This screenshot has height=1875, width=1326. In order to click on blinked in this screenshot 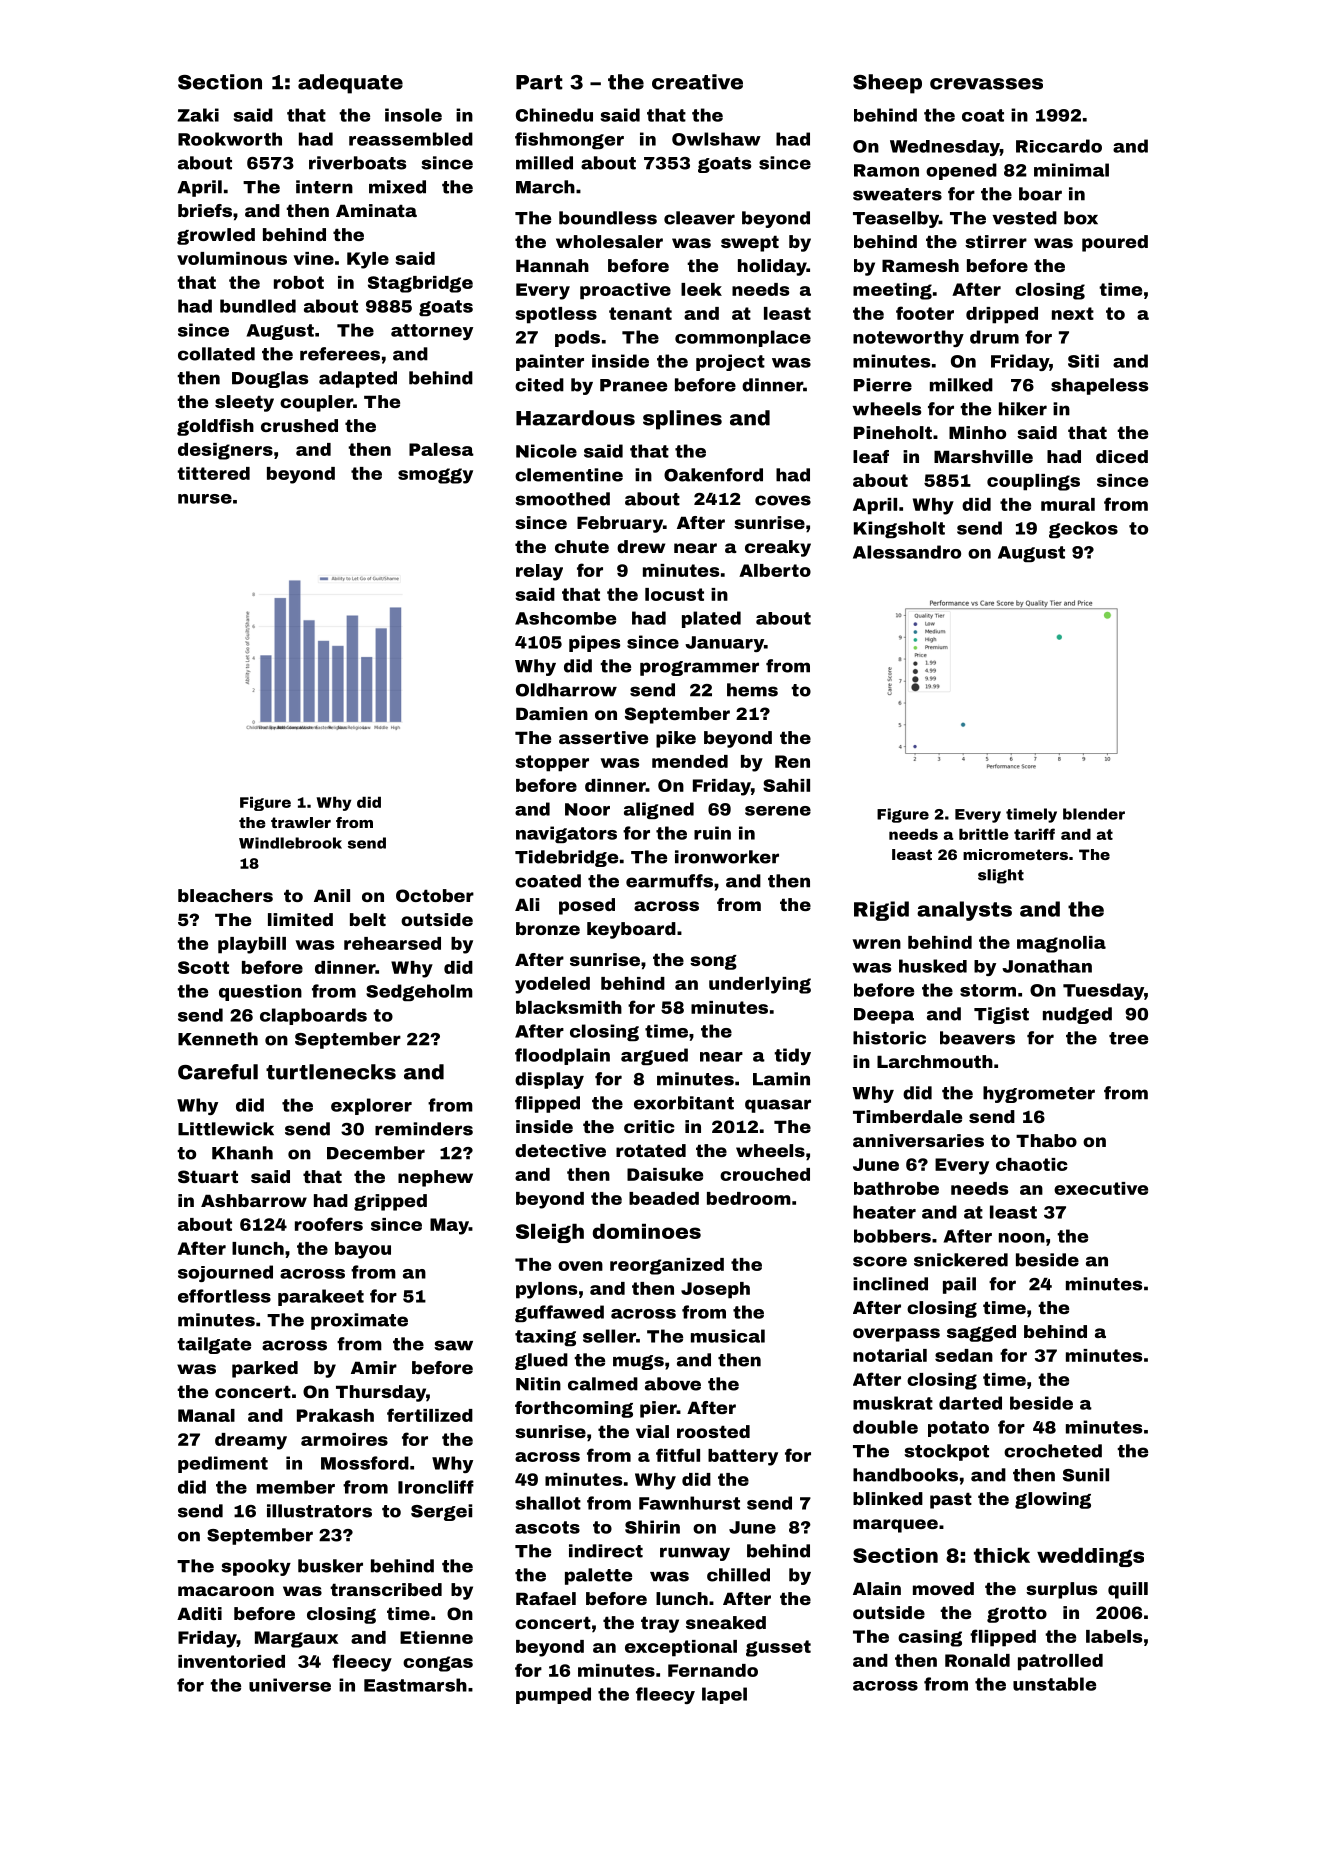, I will do `click(888, 1498)`.
